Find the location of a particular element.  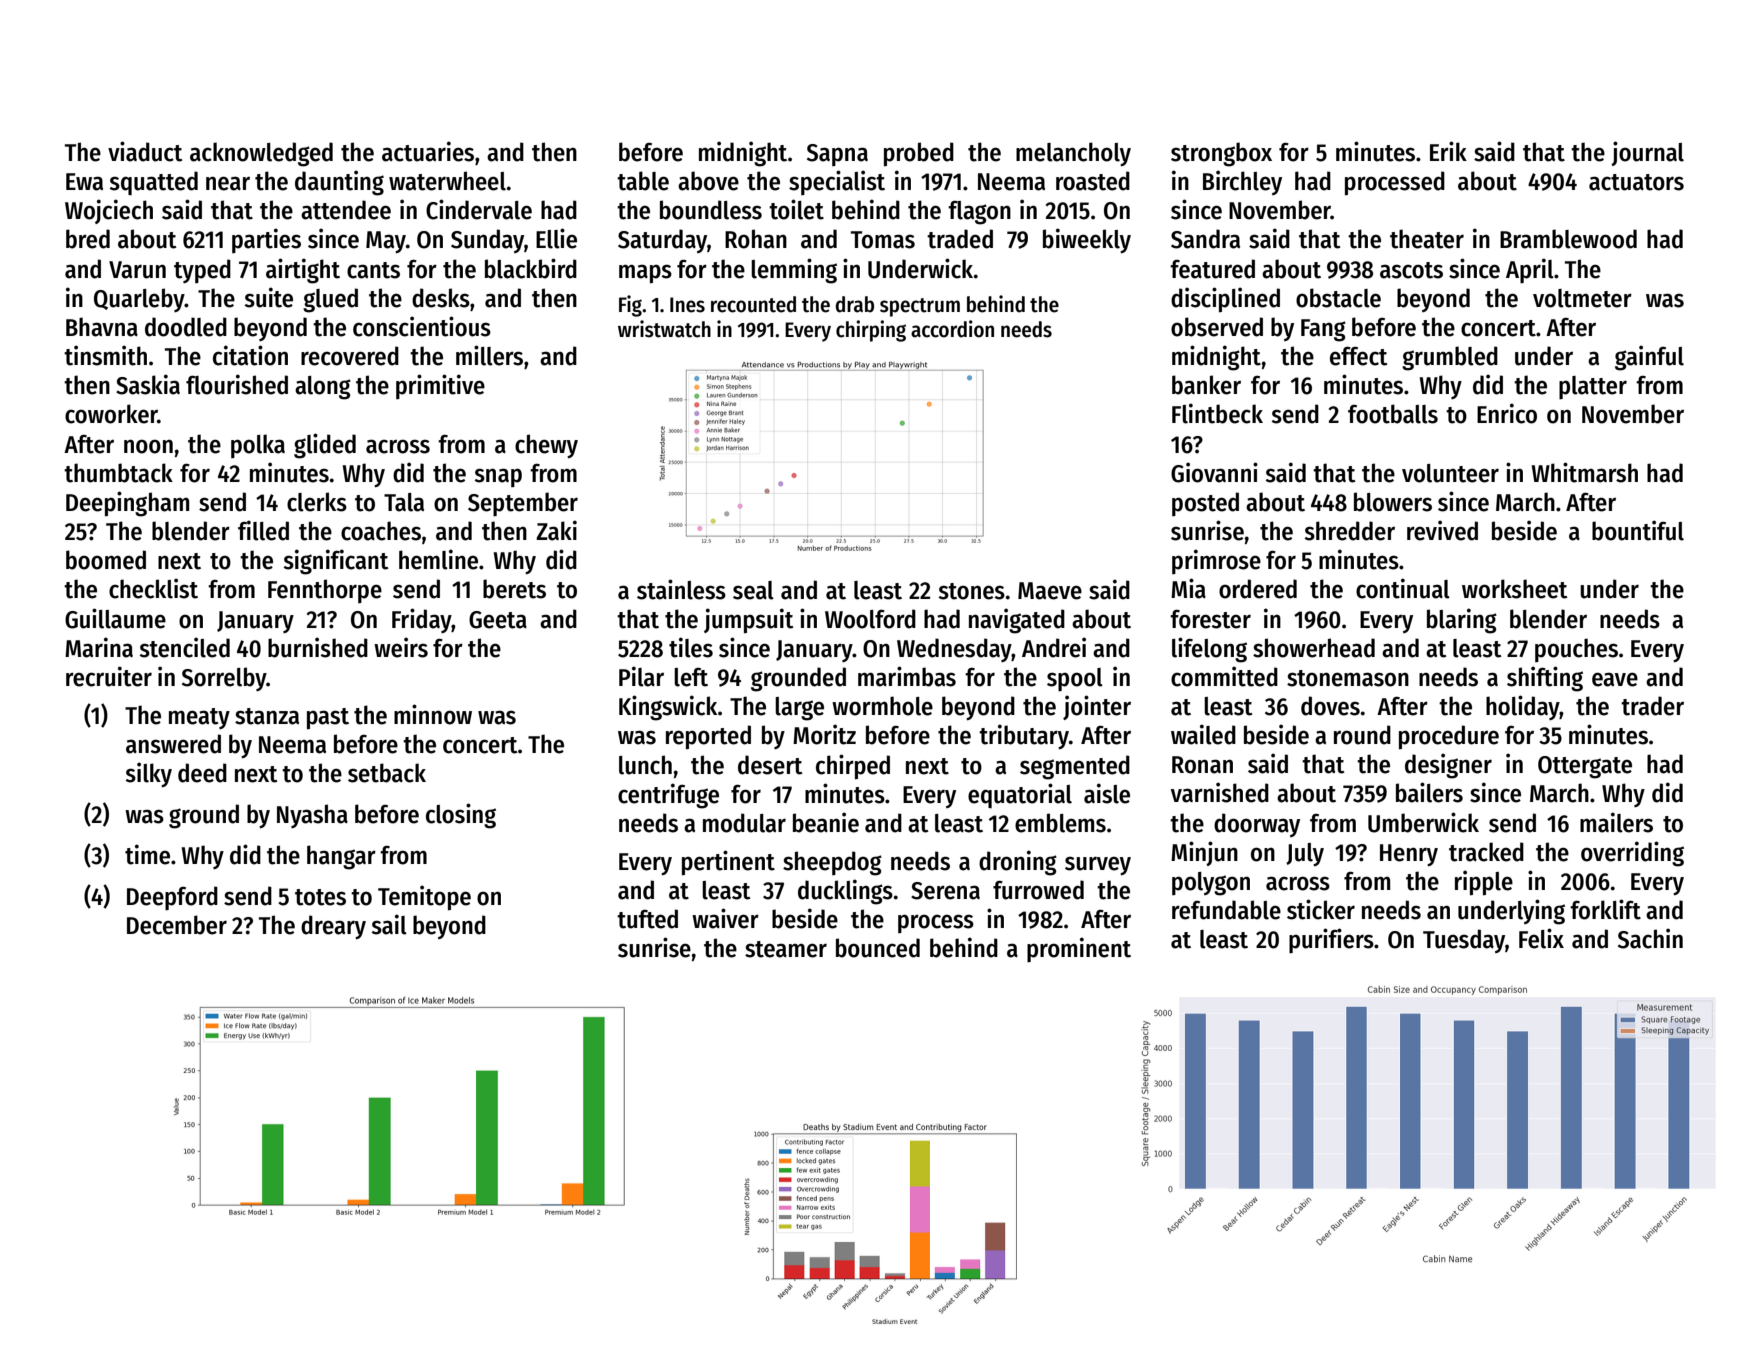

dreary is located at coordinates (333, 927).
